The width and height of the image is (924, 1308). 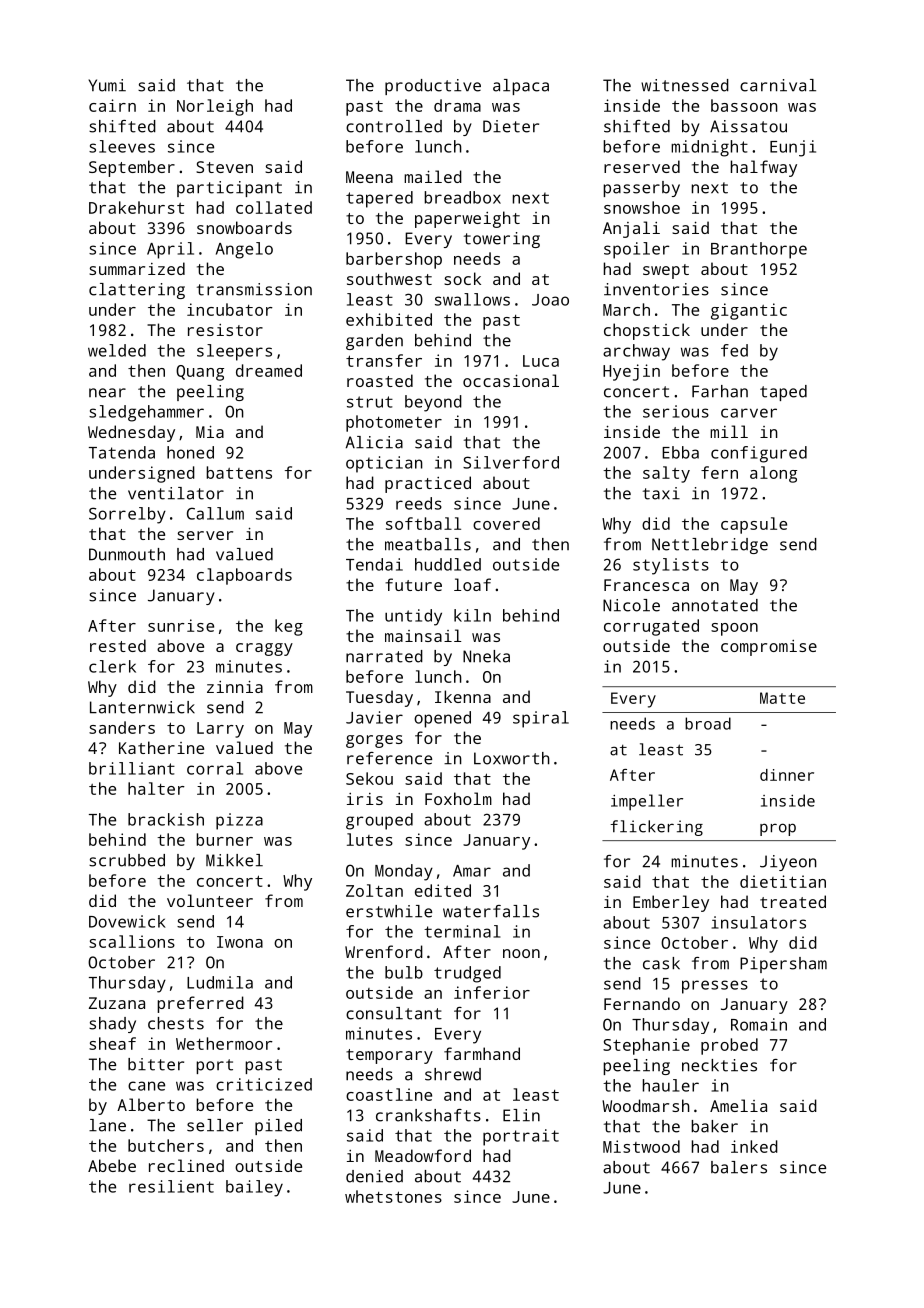 I want to click on rested, so click(x=118, y=645).
